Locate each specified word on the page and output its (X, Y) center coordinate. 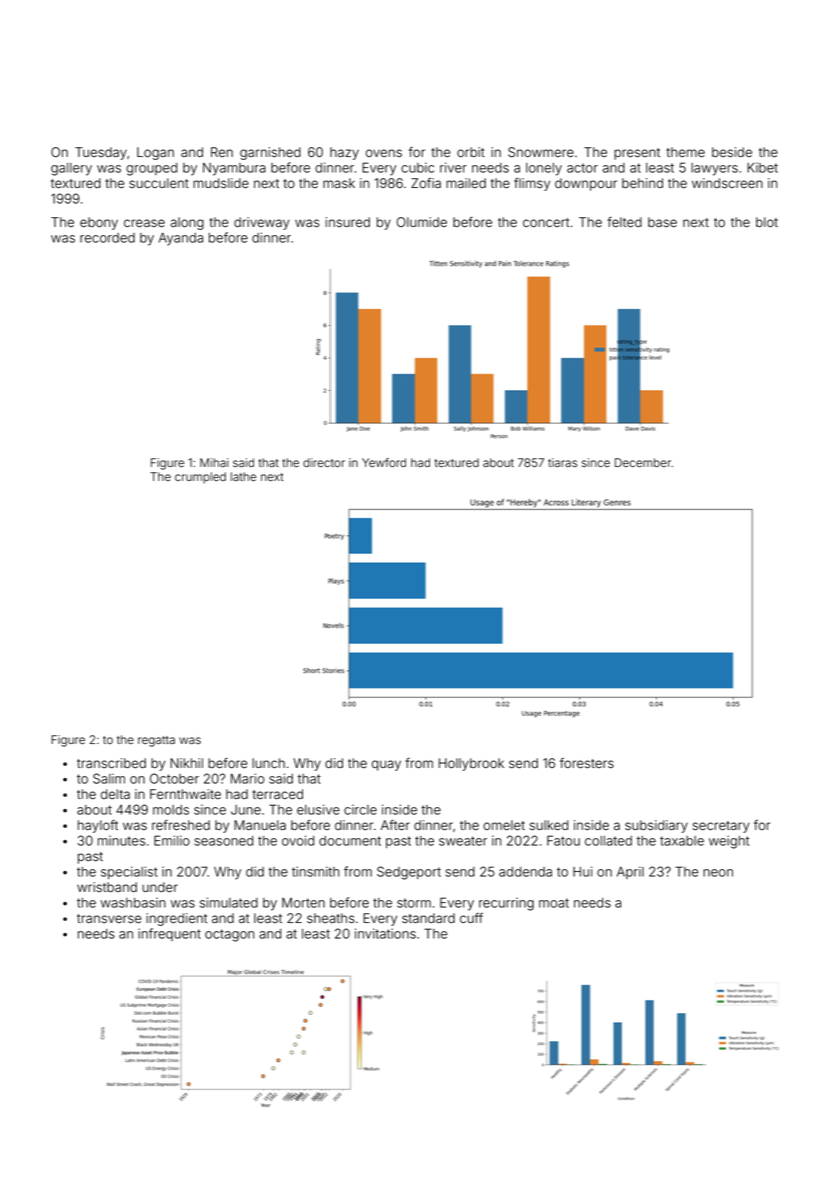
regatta (156, 741)
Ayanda (181, 239)
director (324, 462)
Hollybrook (471, 764)
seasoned (224, 841)
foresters (587, 763)
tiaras (562, 462)
